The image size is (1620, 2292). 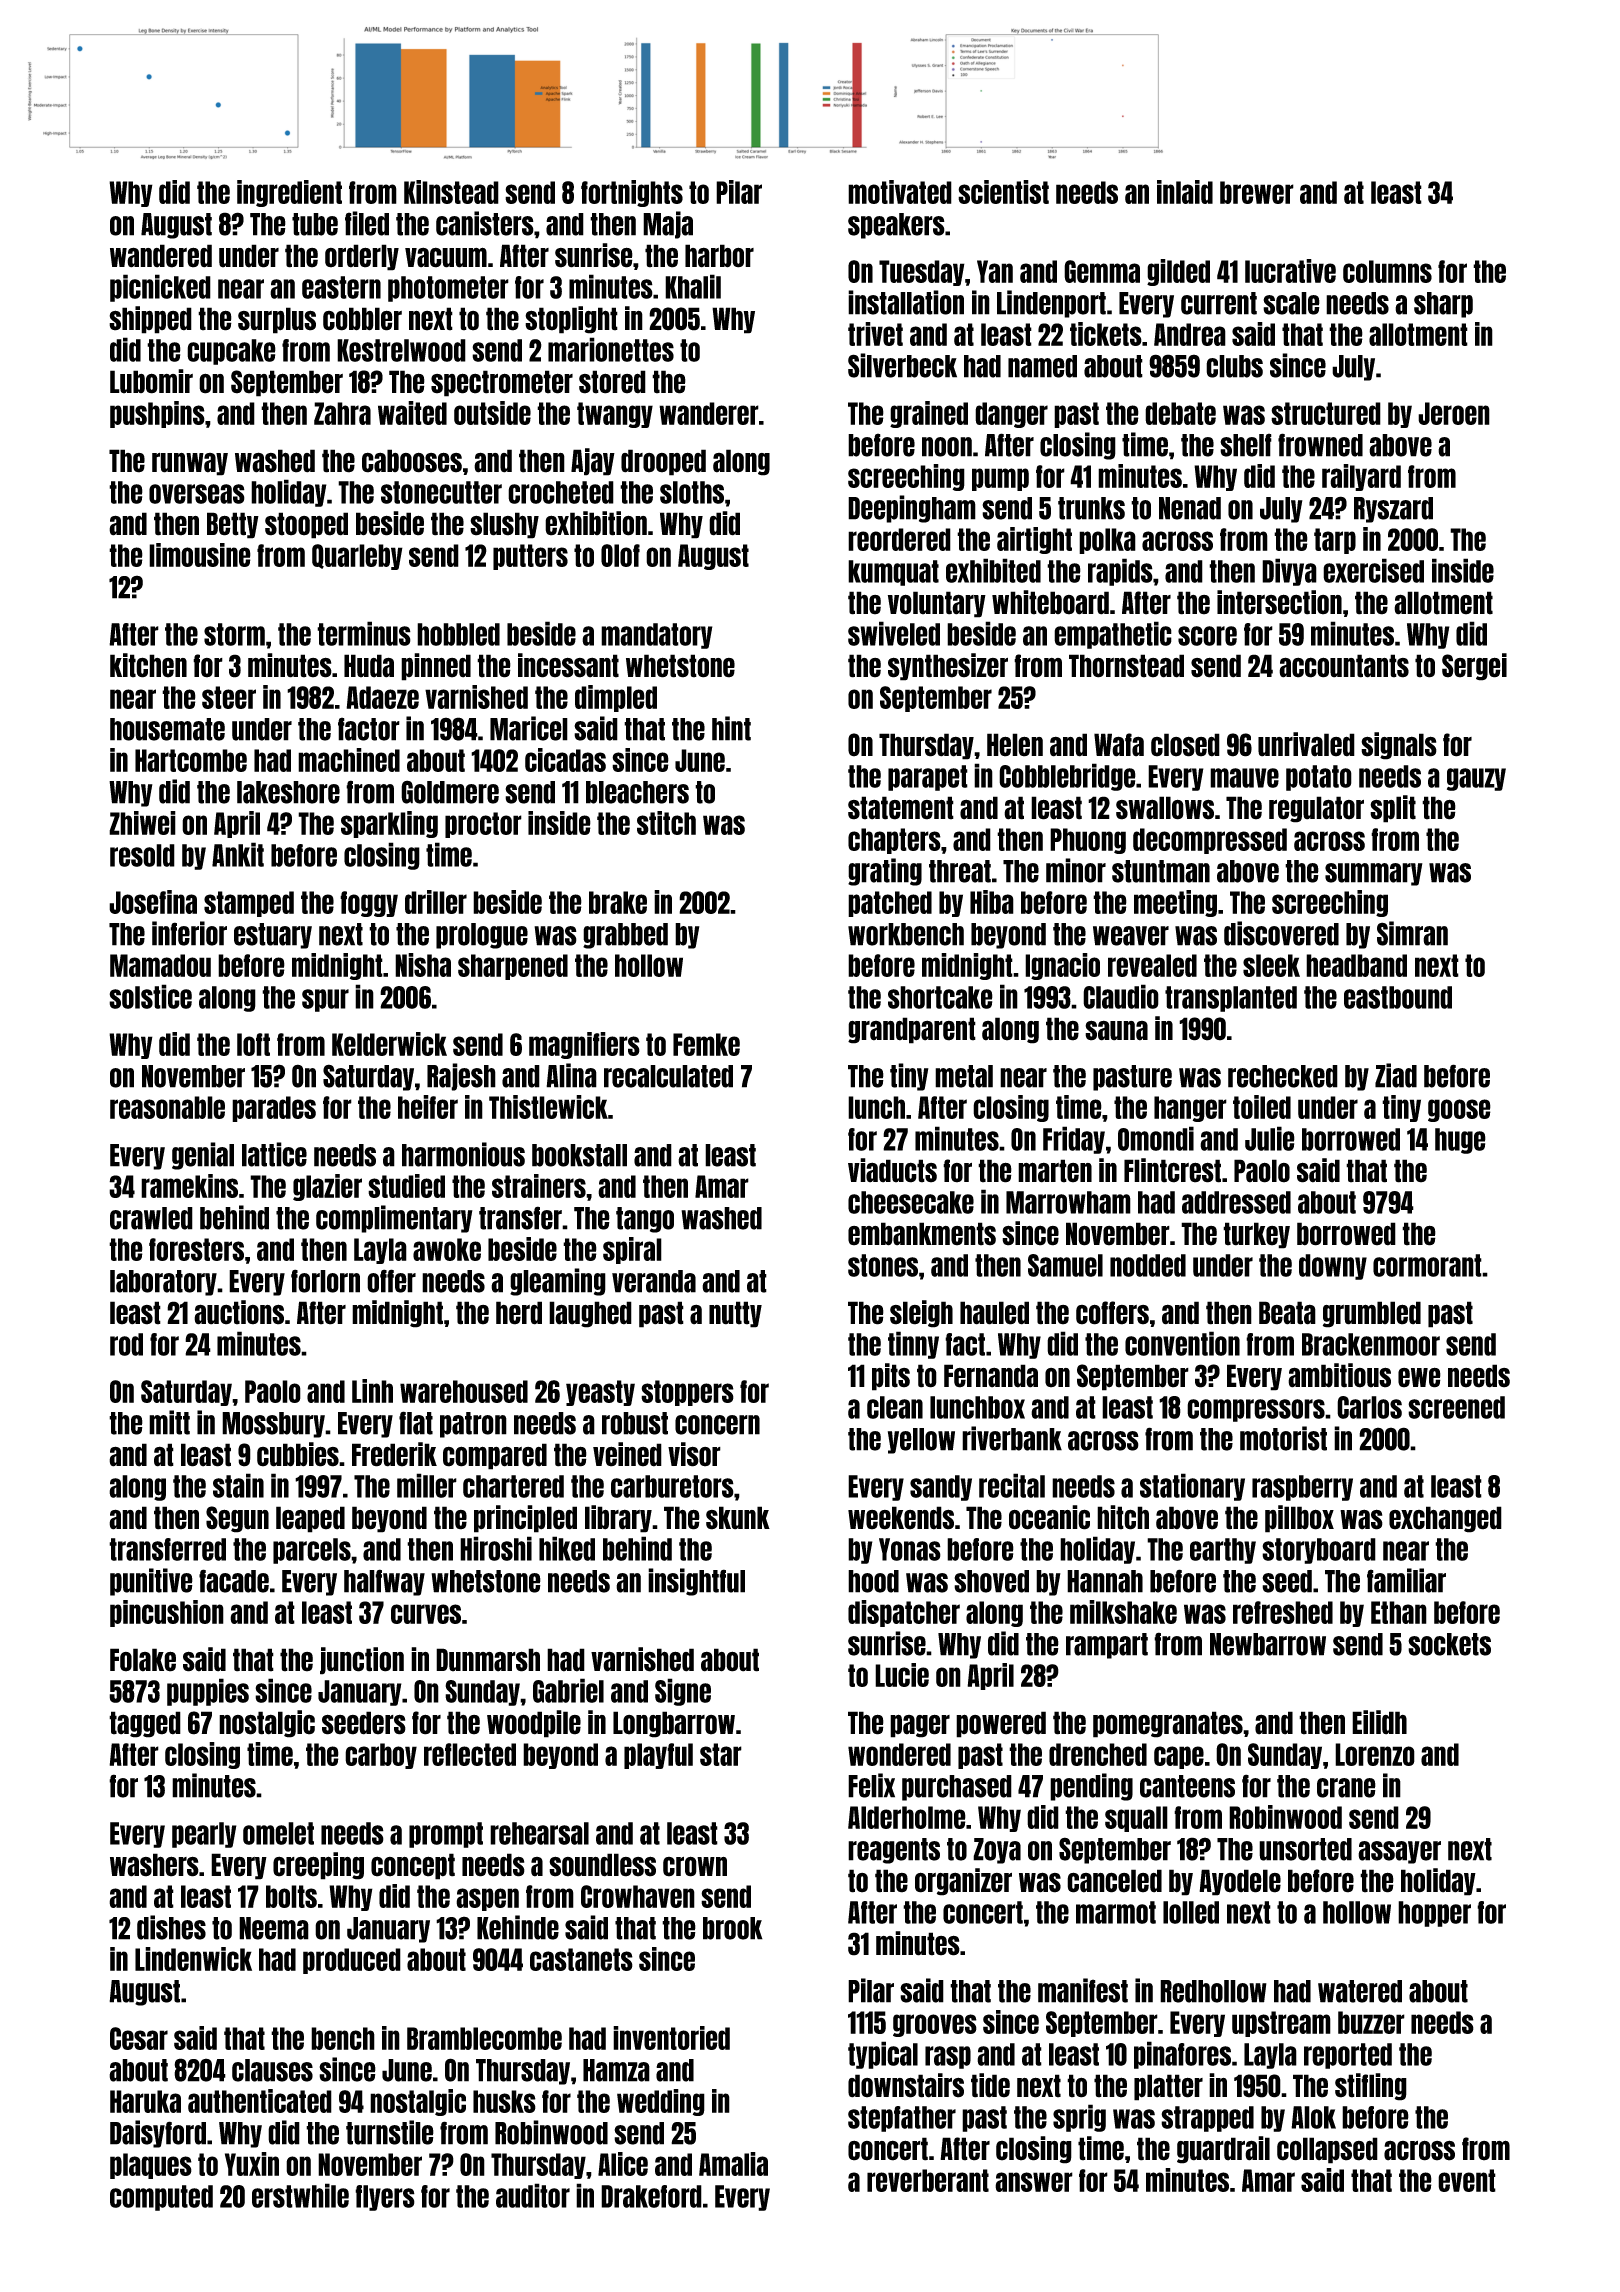 I want to click on kumquat, so click(x=893, y=573).
